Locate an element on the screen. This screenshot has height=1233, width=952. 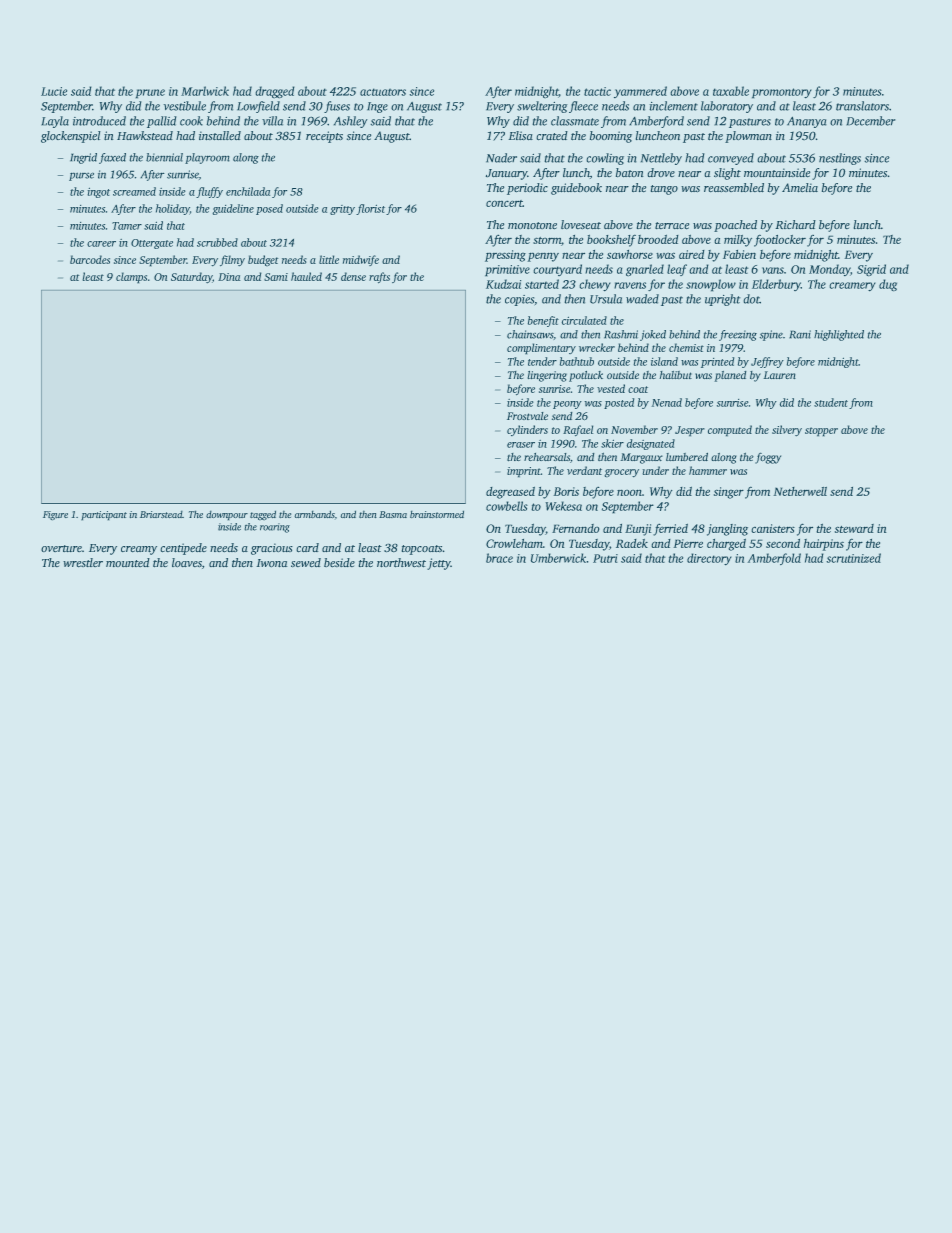
cylinders is located at coordinates (527, 430).
